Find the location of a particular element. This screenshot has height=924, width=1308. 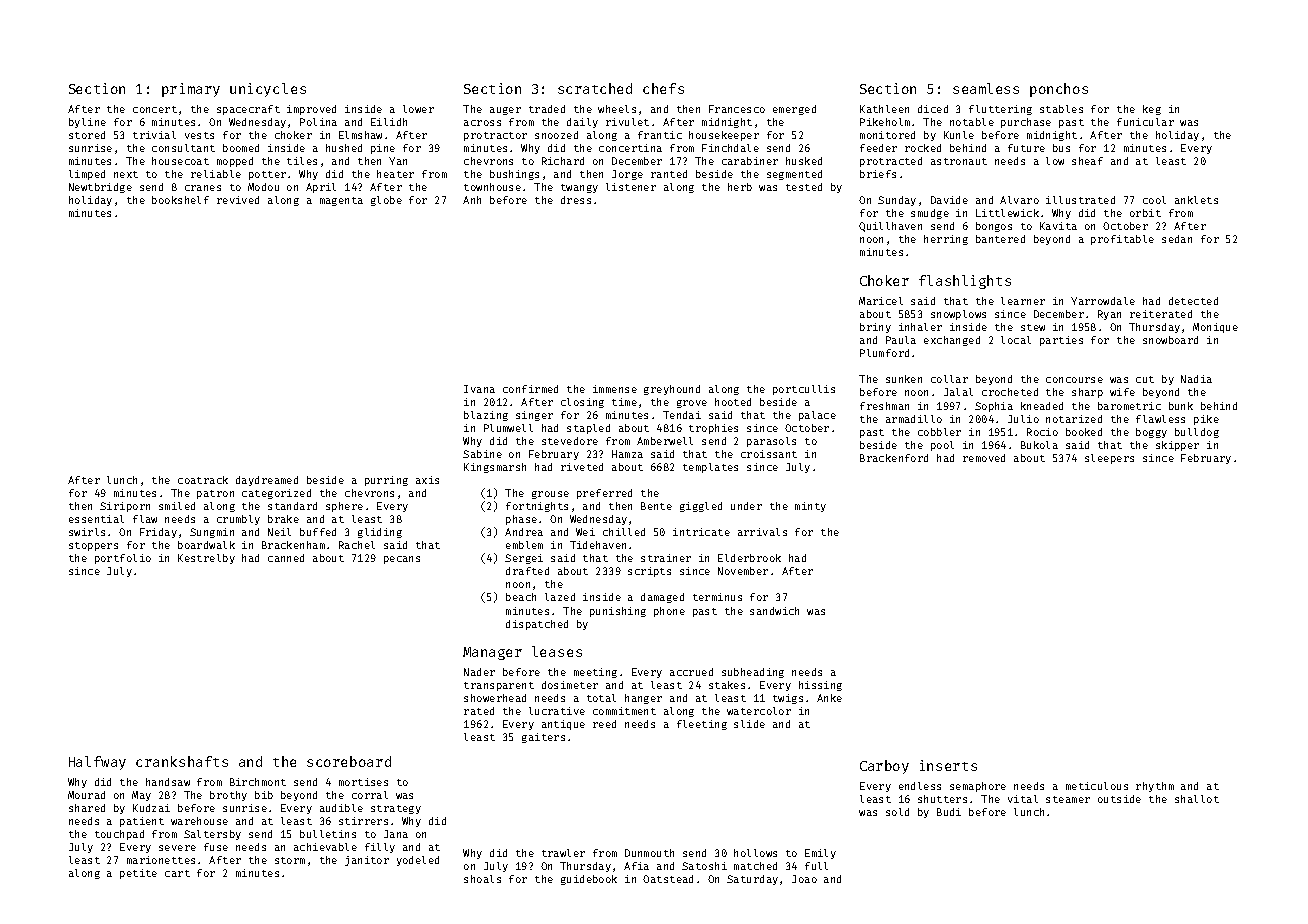

ponchos is located at coordinates (1059, 90).
